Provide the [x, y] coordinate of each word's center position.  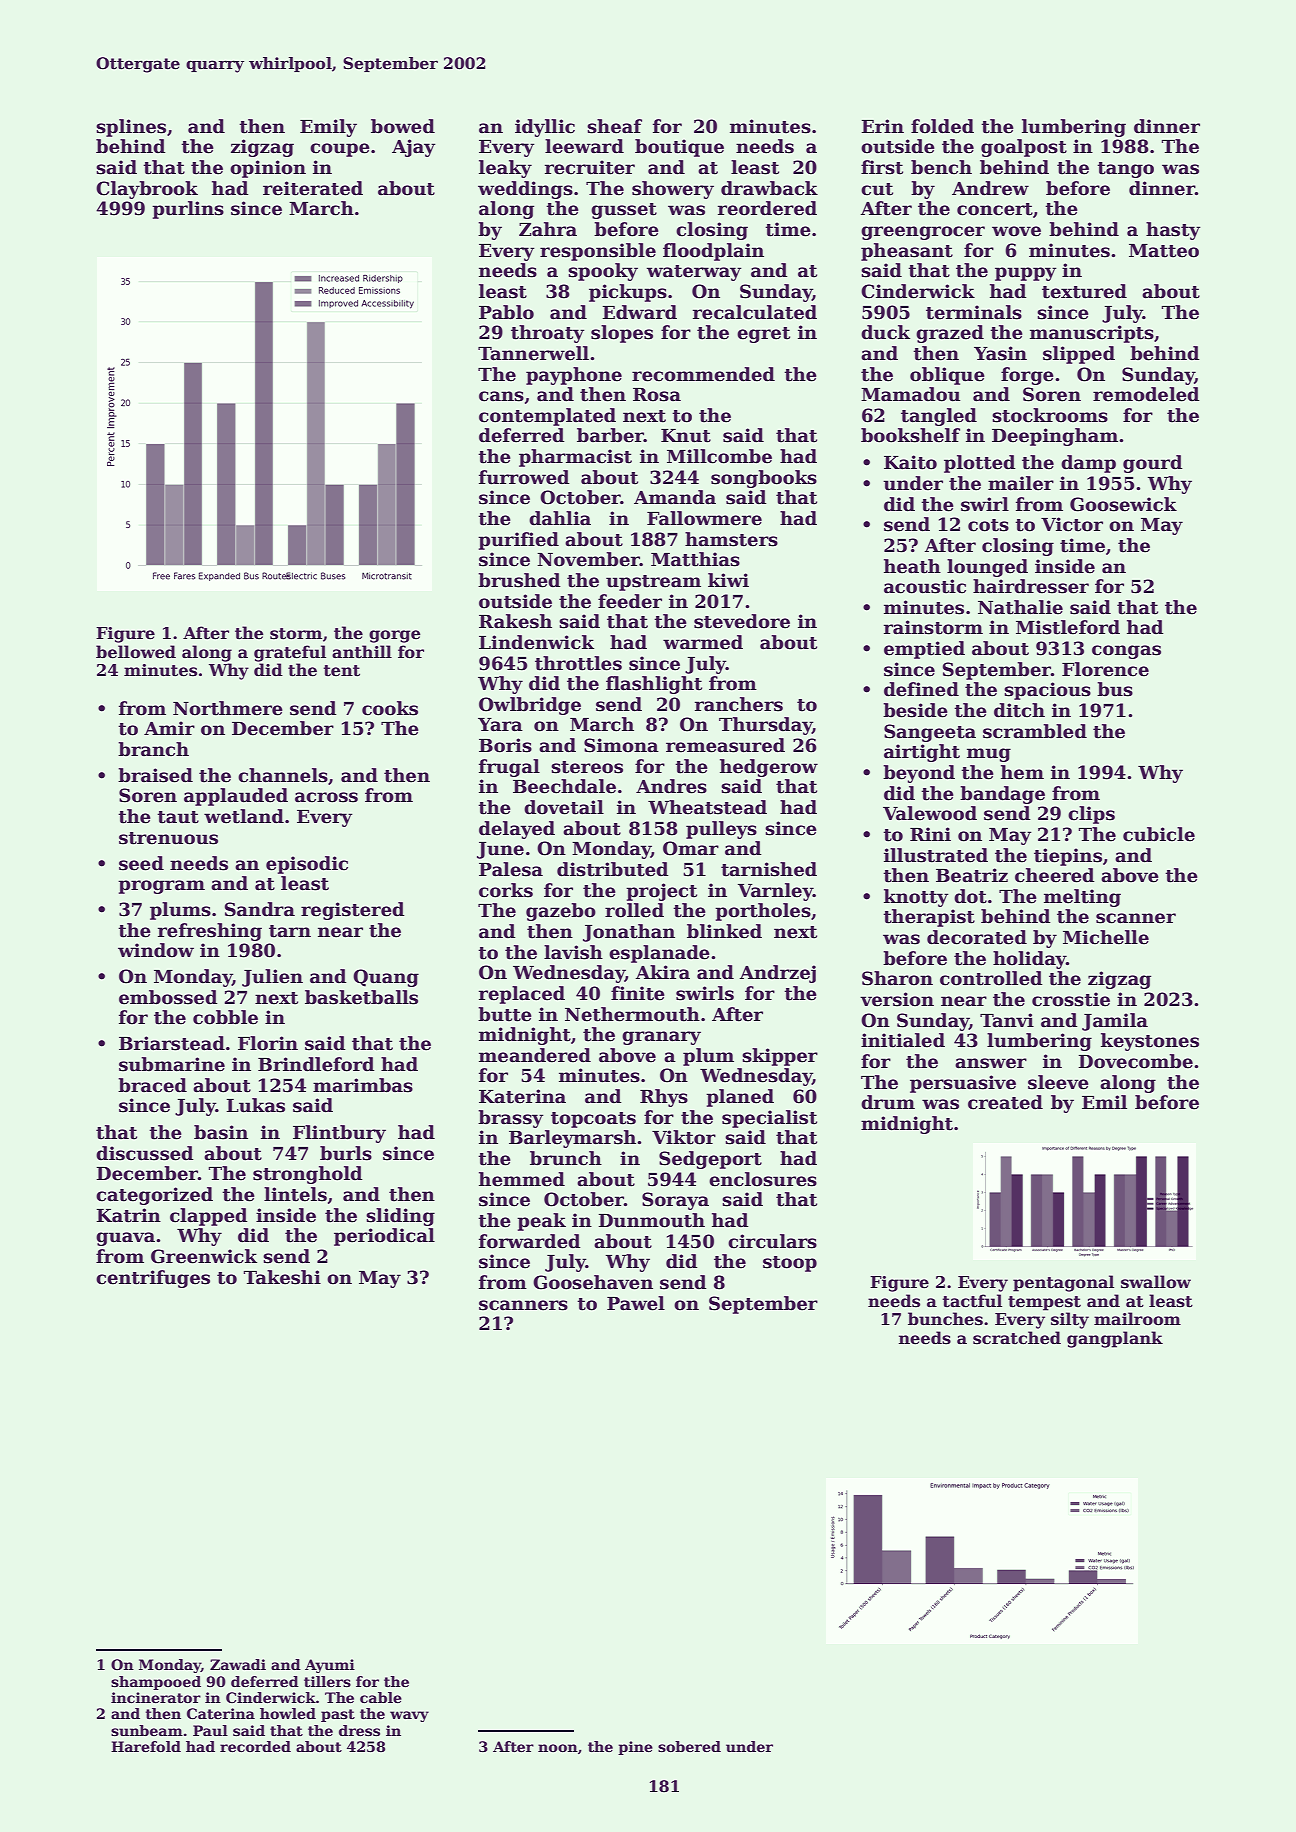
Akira [663, 972]
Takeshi [282, 1277]
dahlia [560, 518]
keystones [1150, 1042]
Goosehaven [593, 1282]
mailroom [1137, 1319]
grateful [290, 653]
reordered [767, 208]
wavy [409, 1716]
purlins [188, 210]
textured [1084, 291]
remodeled [1146, 394]
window [156, 950]
